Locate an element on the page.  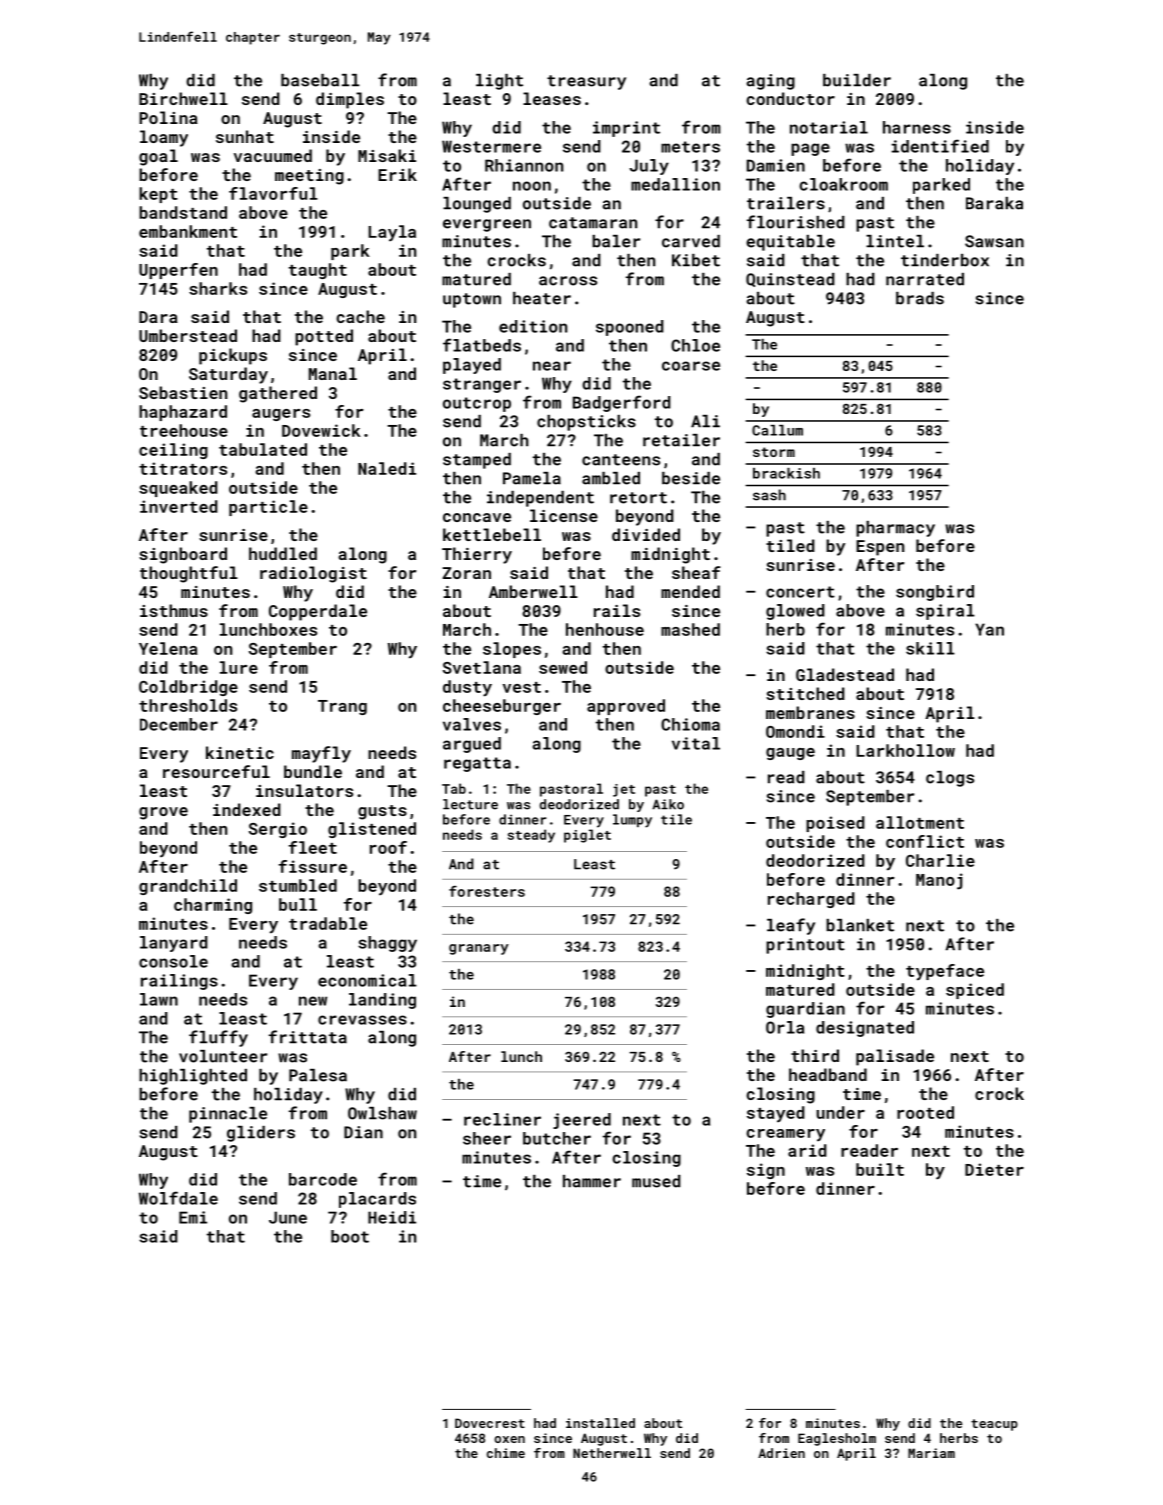
foresters is located at coordinates (487, 891).
